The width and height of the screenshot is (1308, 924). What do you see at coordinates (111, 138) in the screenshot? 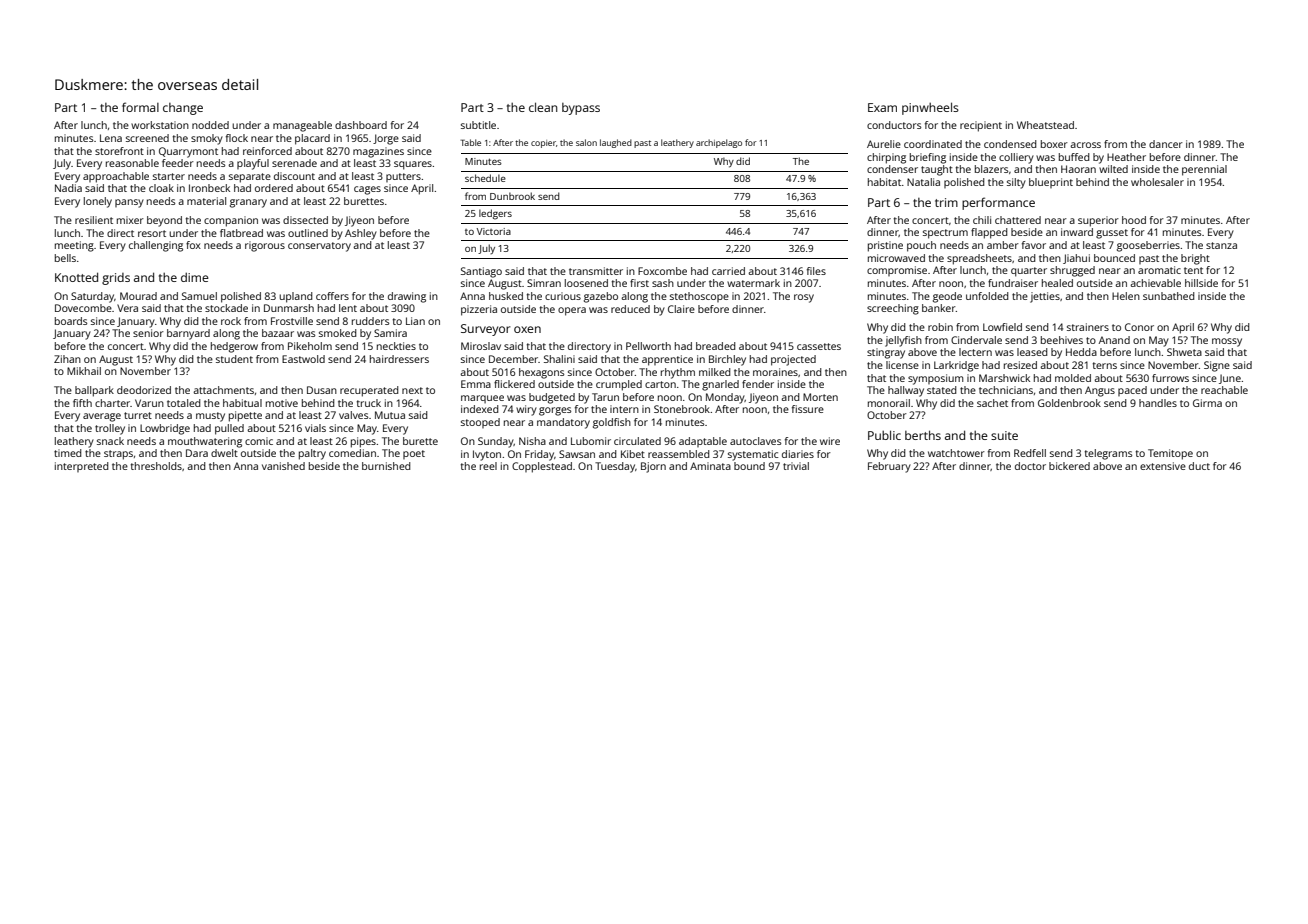
I see `Lena` at bounding box center [111, 138].
